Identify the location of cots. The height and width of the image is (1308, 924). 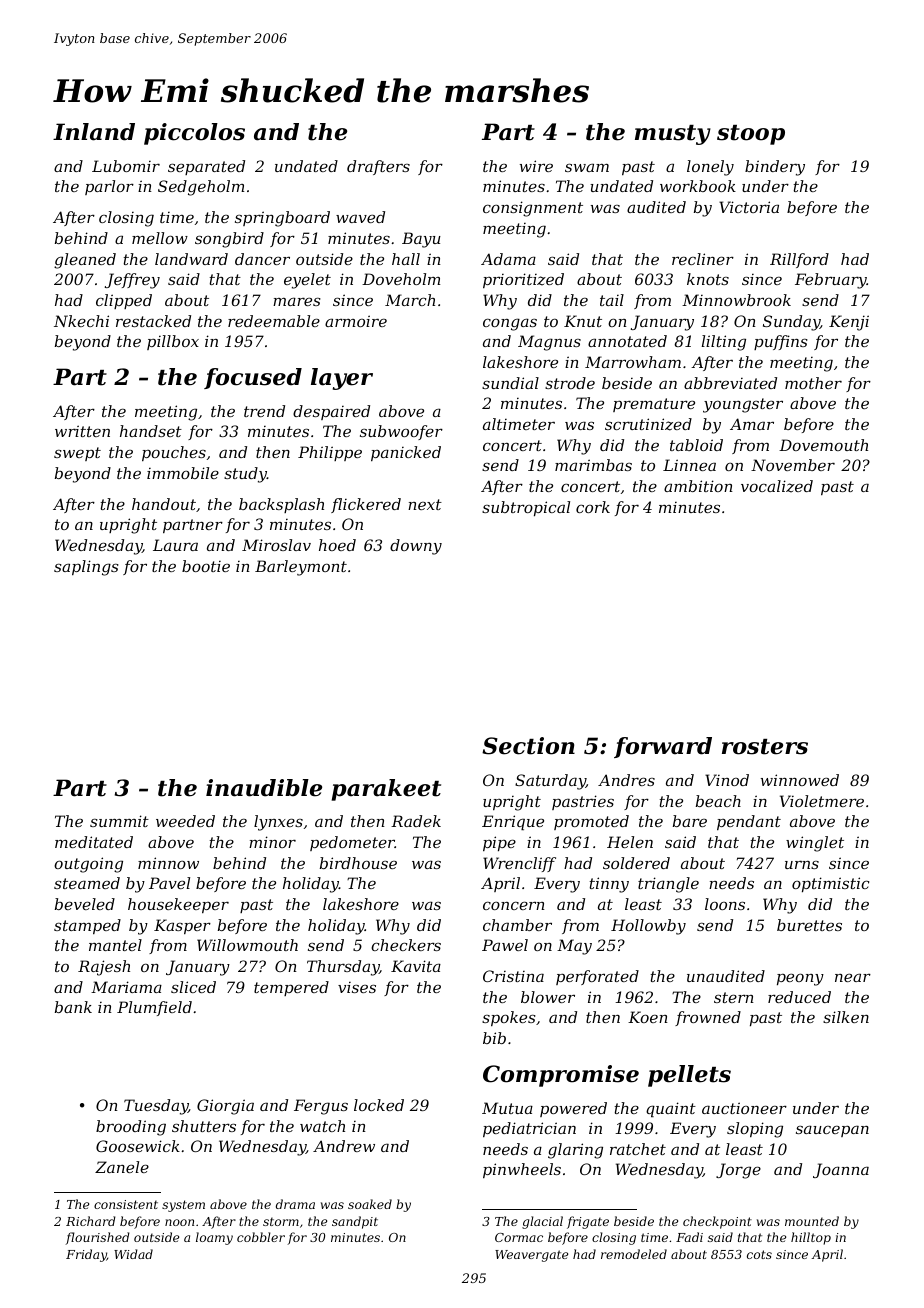
(759, 1254).
